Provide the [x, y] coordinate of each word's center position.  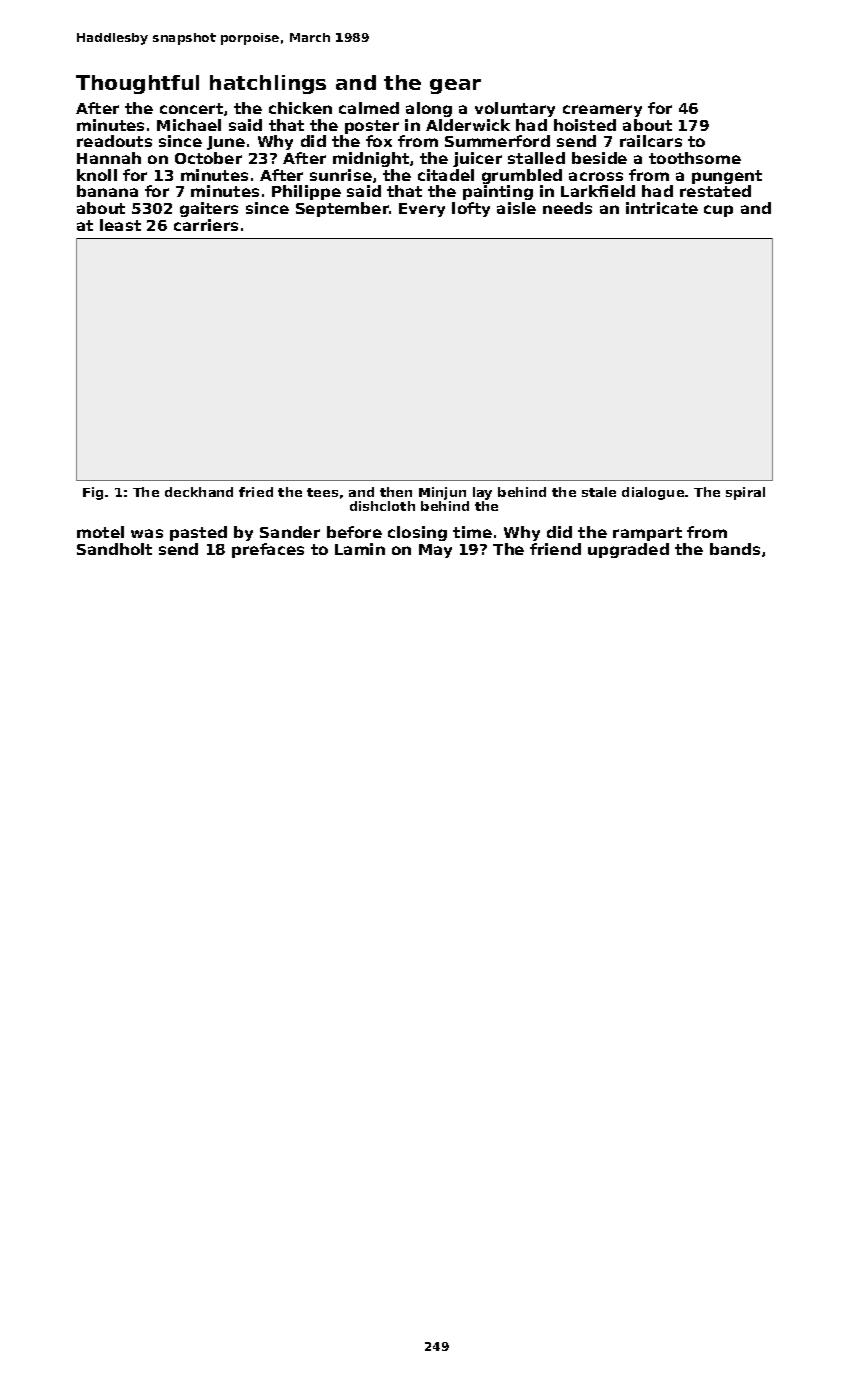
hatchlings [268, 84]
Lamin [360, 549]
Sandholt [114, 549]
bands [735, 549]
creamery [602, 111]
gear [455, 86]
